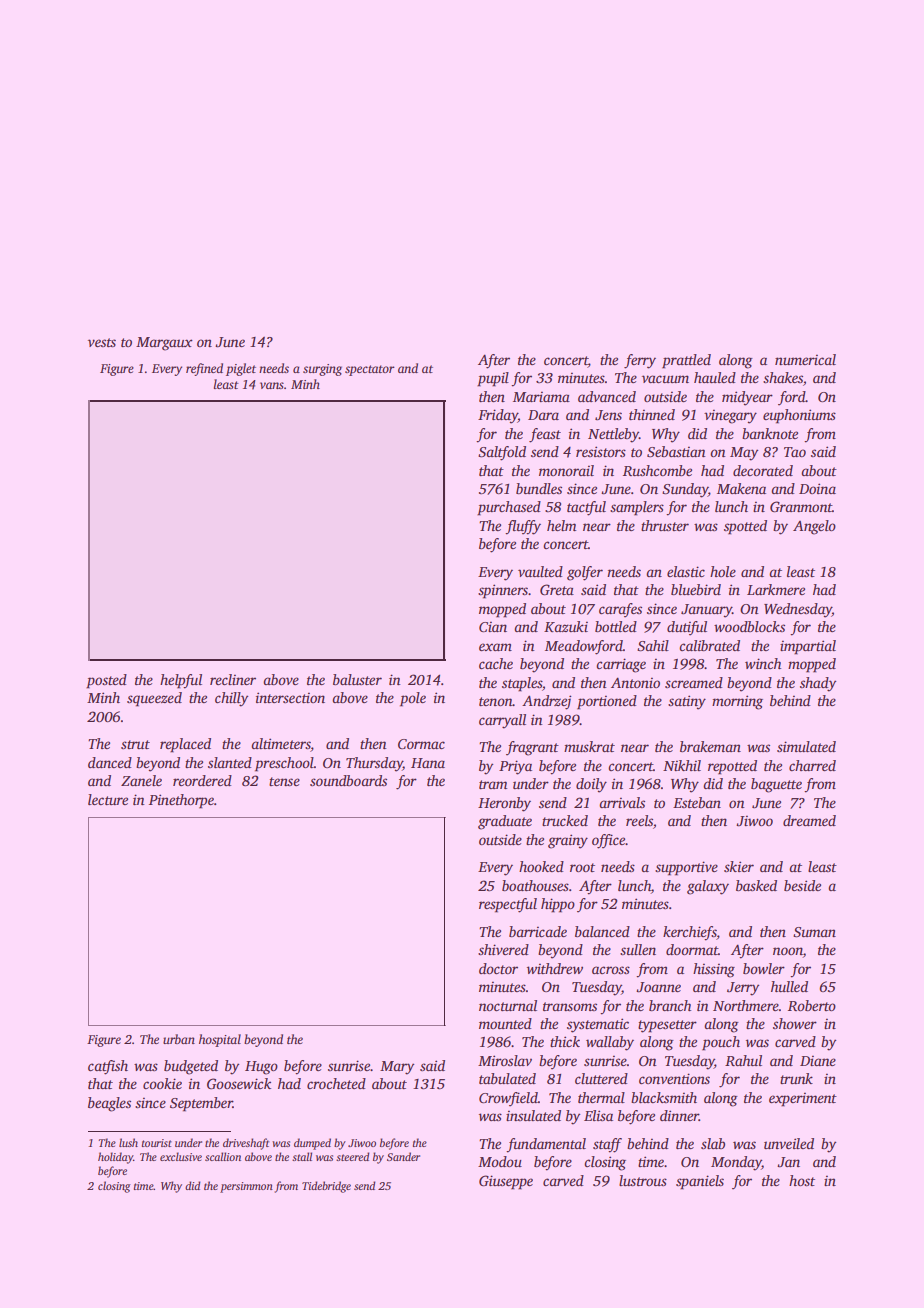 The width and height of the document is (924, 1308). Describe the element at coordinates (532, 748) in the document. I see `fragrant` at that location.
